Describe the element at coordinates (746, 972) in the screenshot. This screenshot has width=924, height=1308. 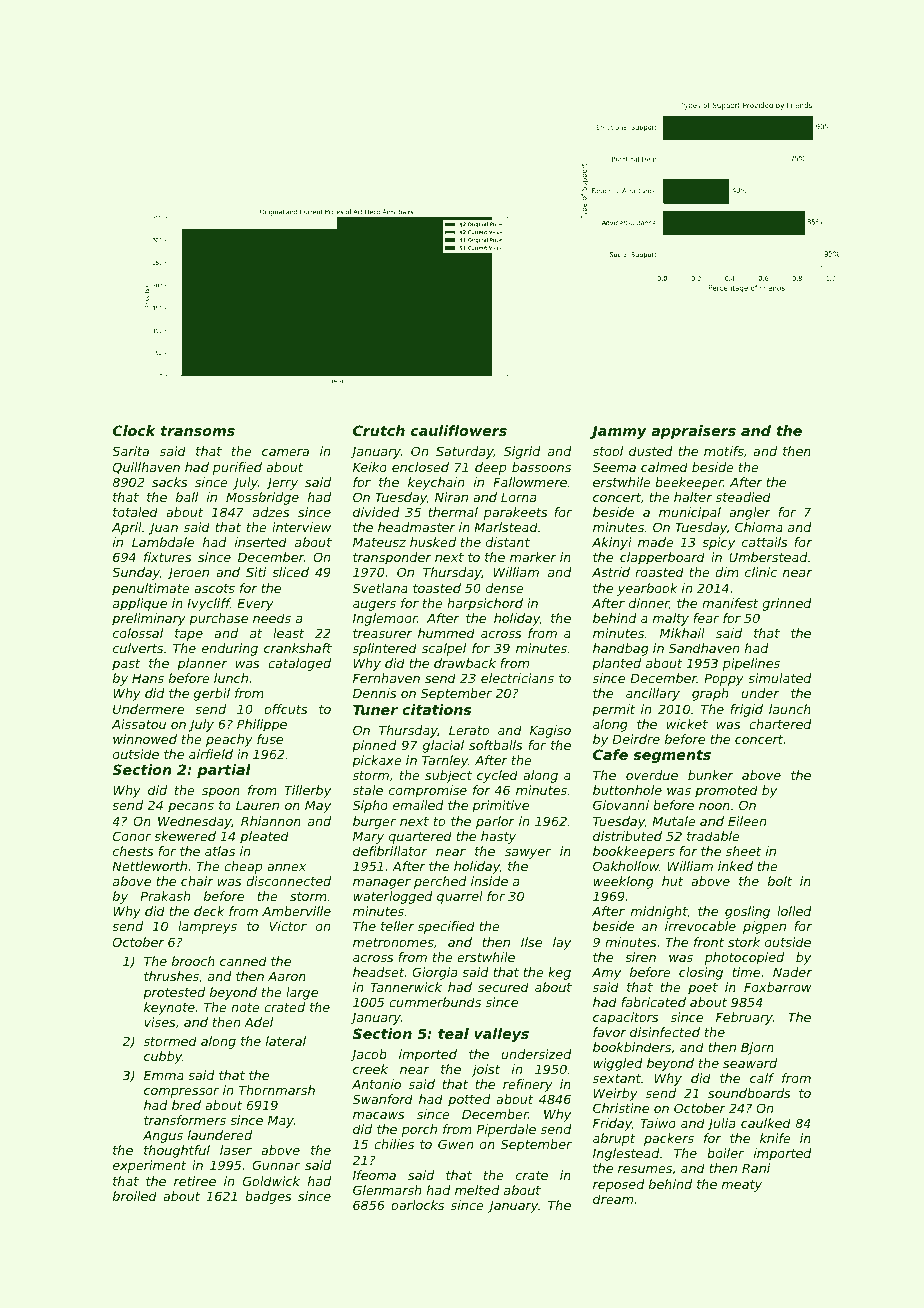
I see `time` at that location.
